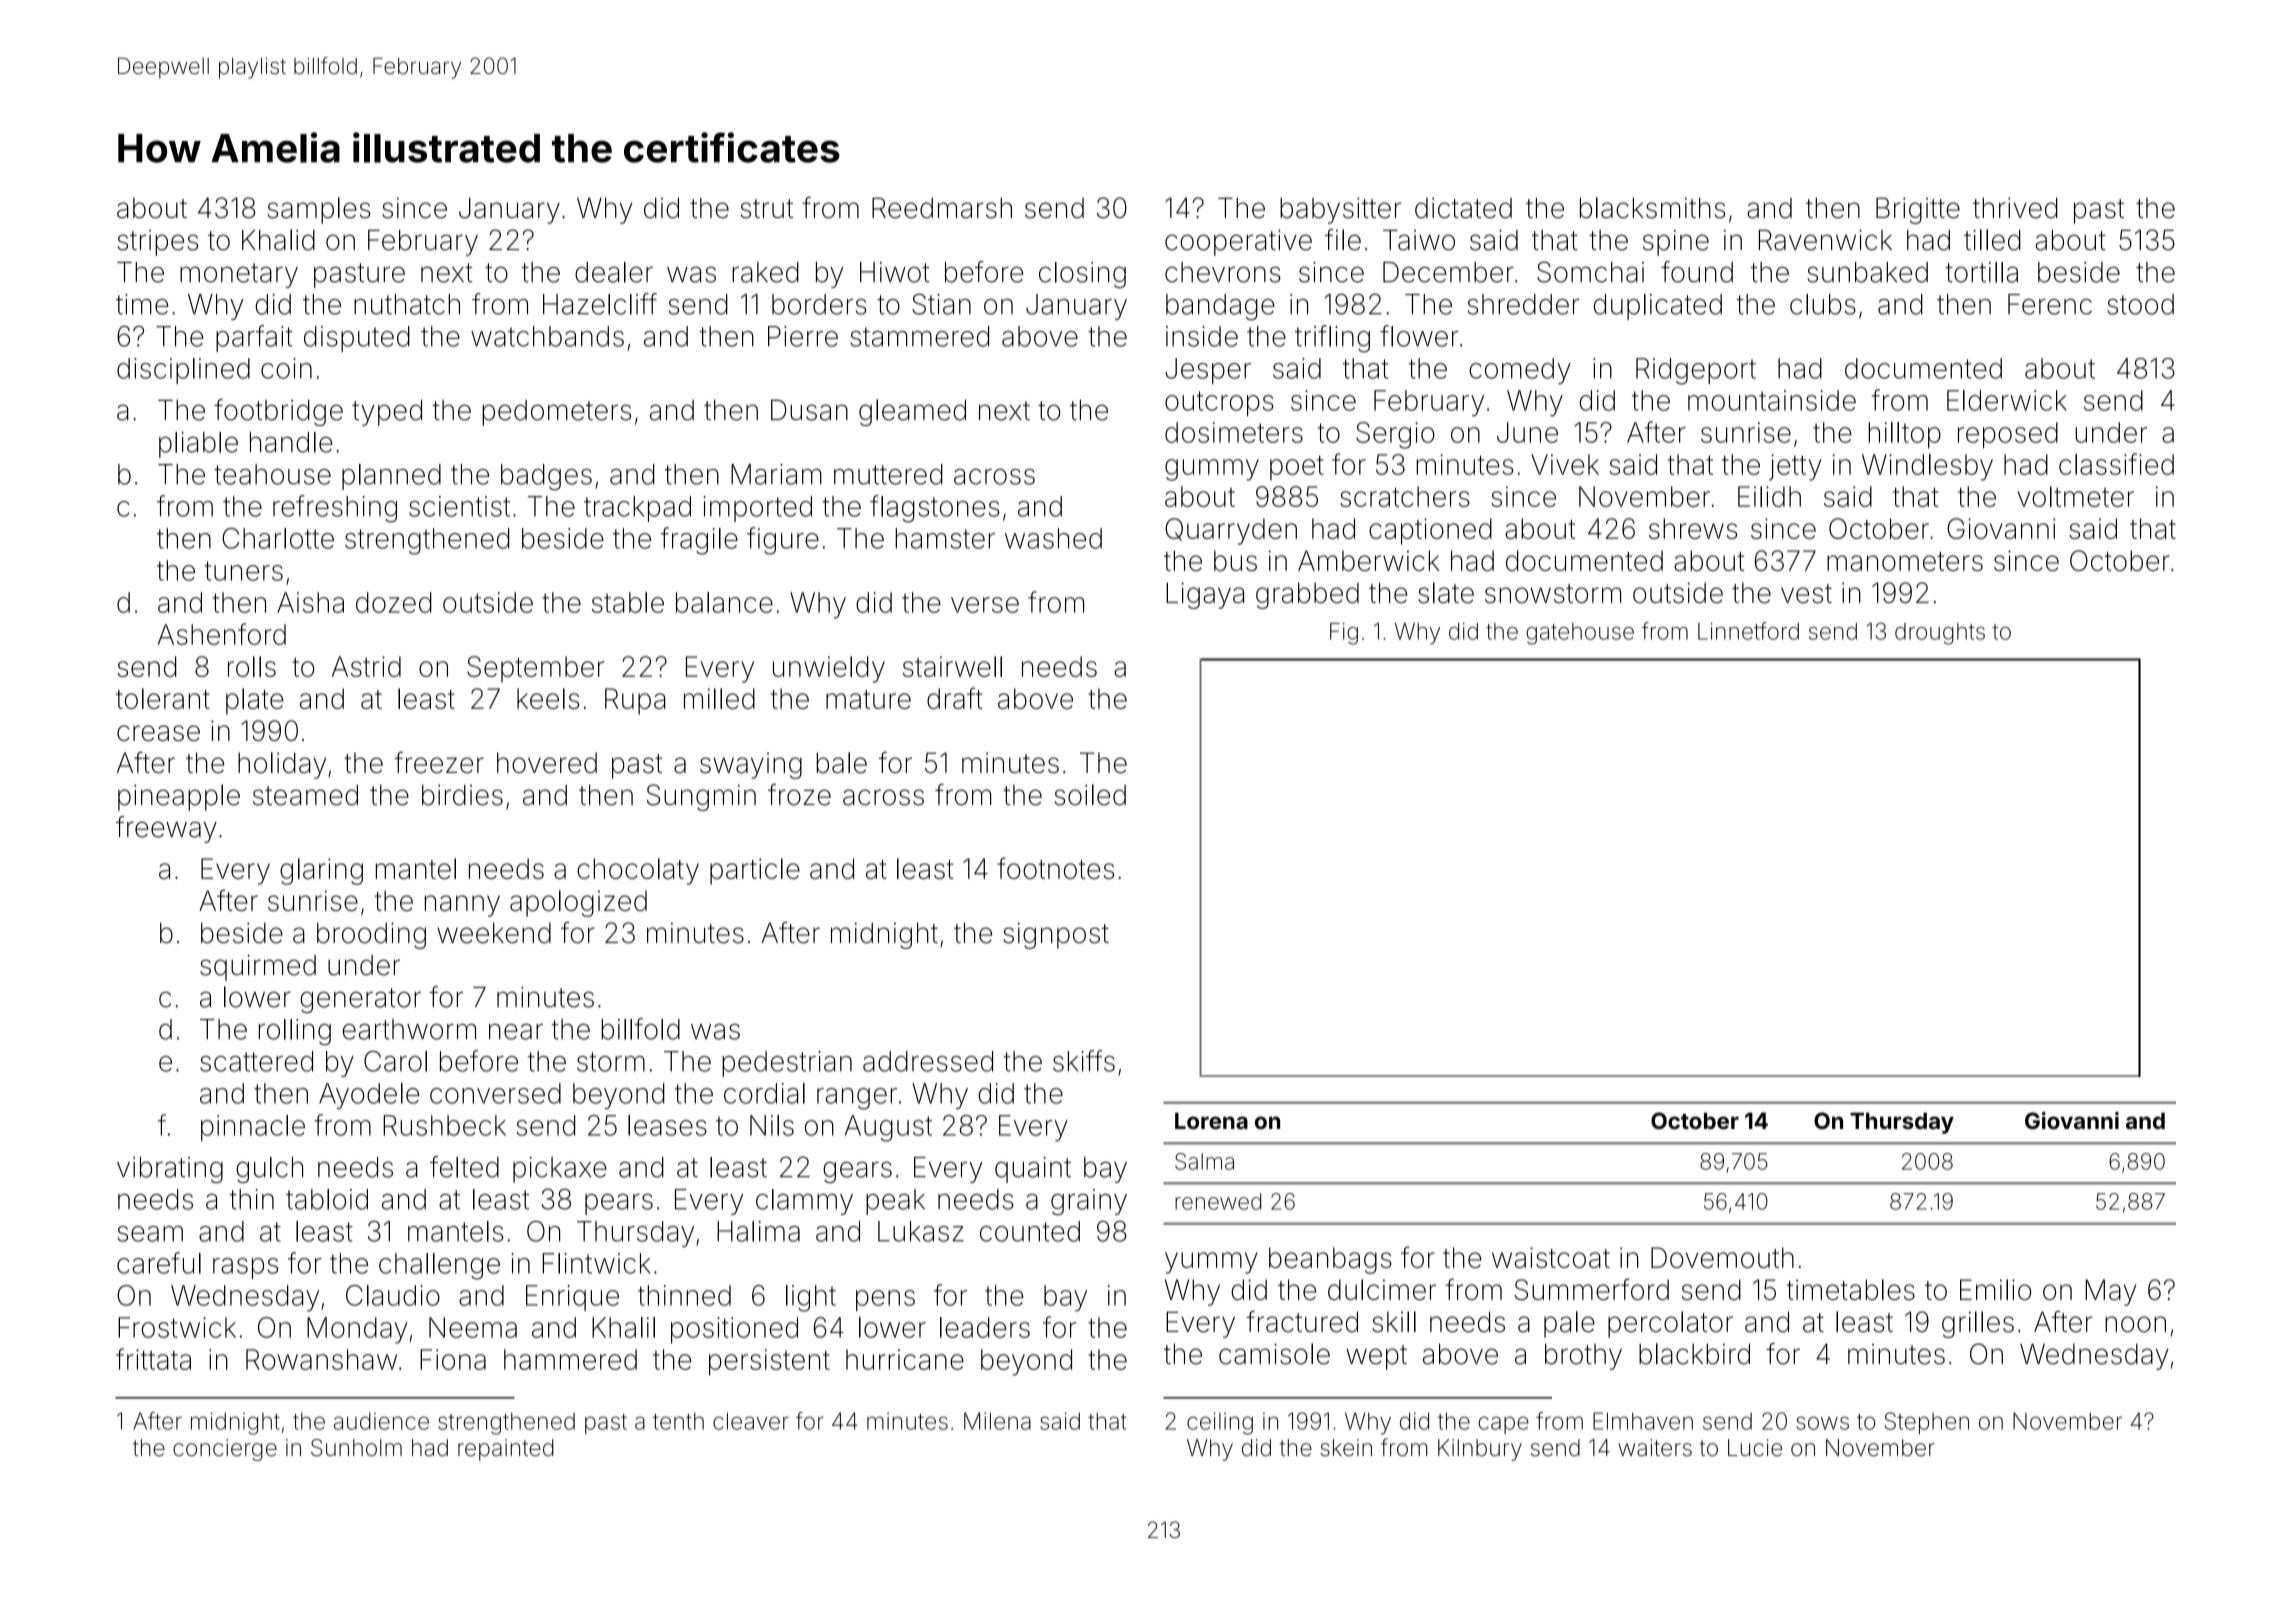 The width and height of the screenshot is (2292, 1620). I want to click on pedometers, so click(556, 413).
